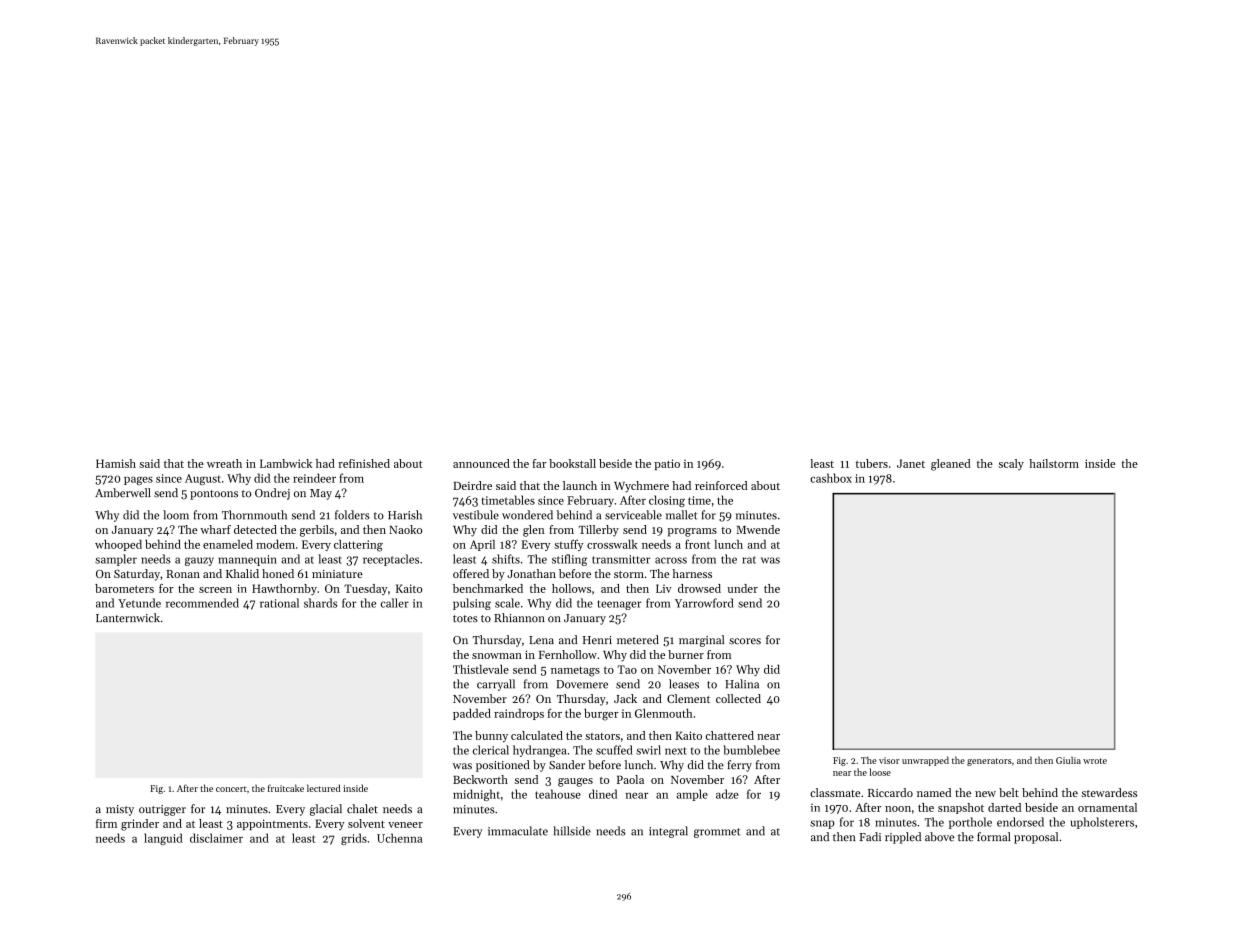 The width and height of the screenshot is (1233, 952). What do you see at coordinates (903, 838) in the screenshot?
I see `rippled` at bounding box center [903, 838].
